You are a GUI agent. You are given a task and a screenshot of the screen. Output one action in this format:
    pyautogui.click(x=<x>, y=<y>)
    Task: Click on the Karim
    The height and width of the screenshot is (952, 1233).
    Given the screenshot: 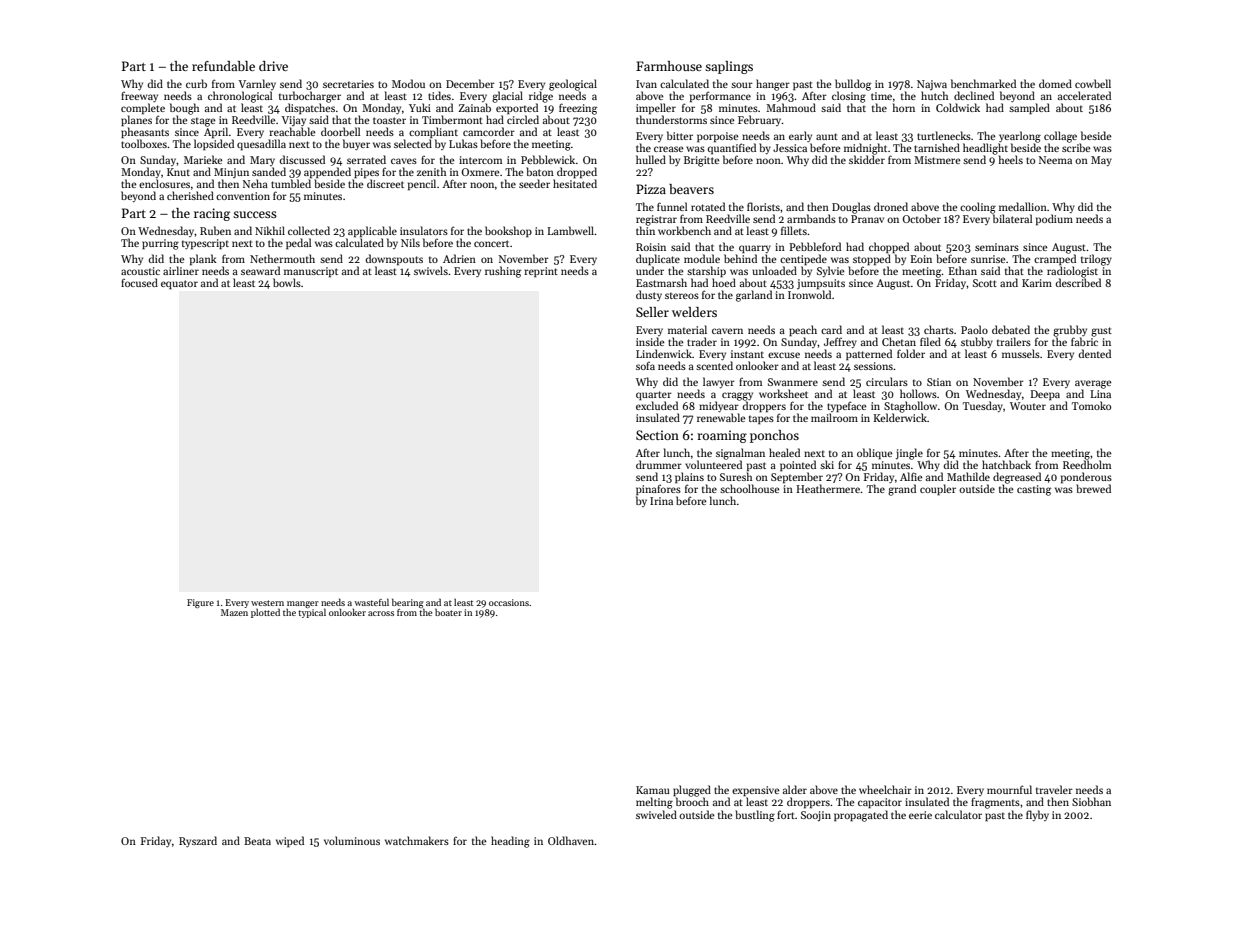 What is the action you would take?
    pyautogui.click(x=1037, y=283)
